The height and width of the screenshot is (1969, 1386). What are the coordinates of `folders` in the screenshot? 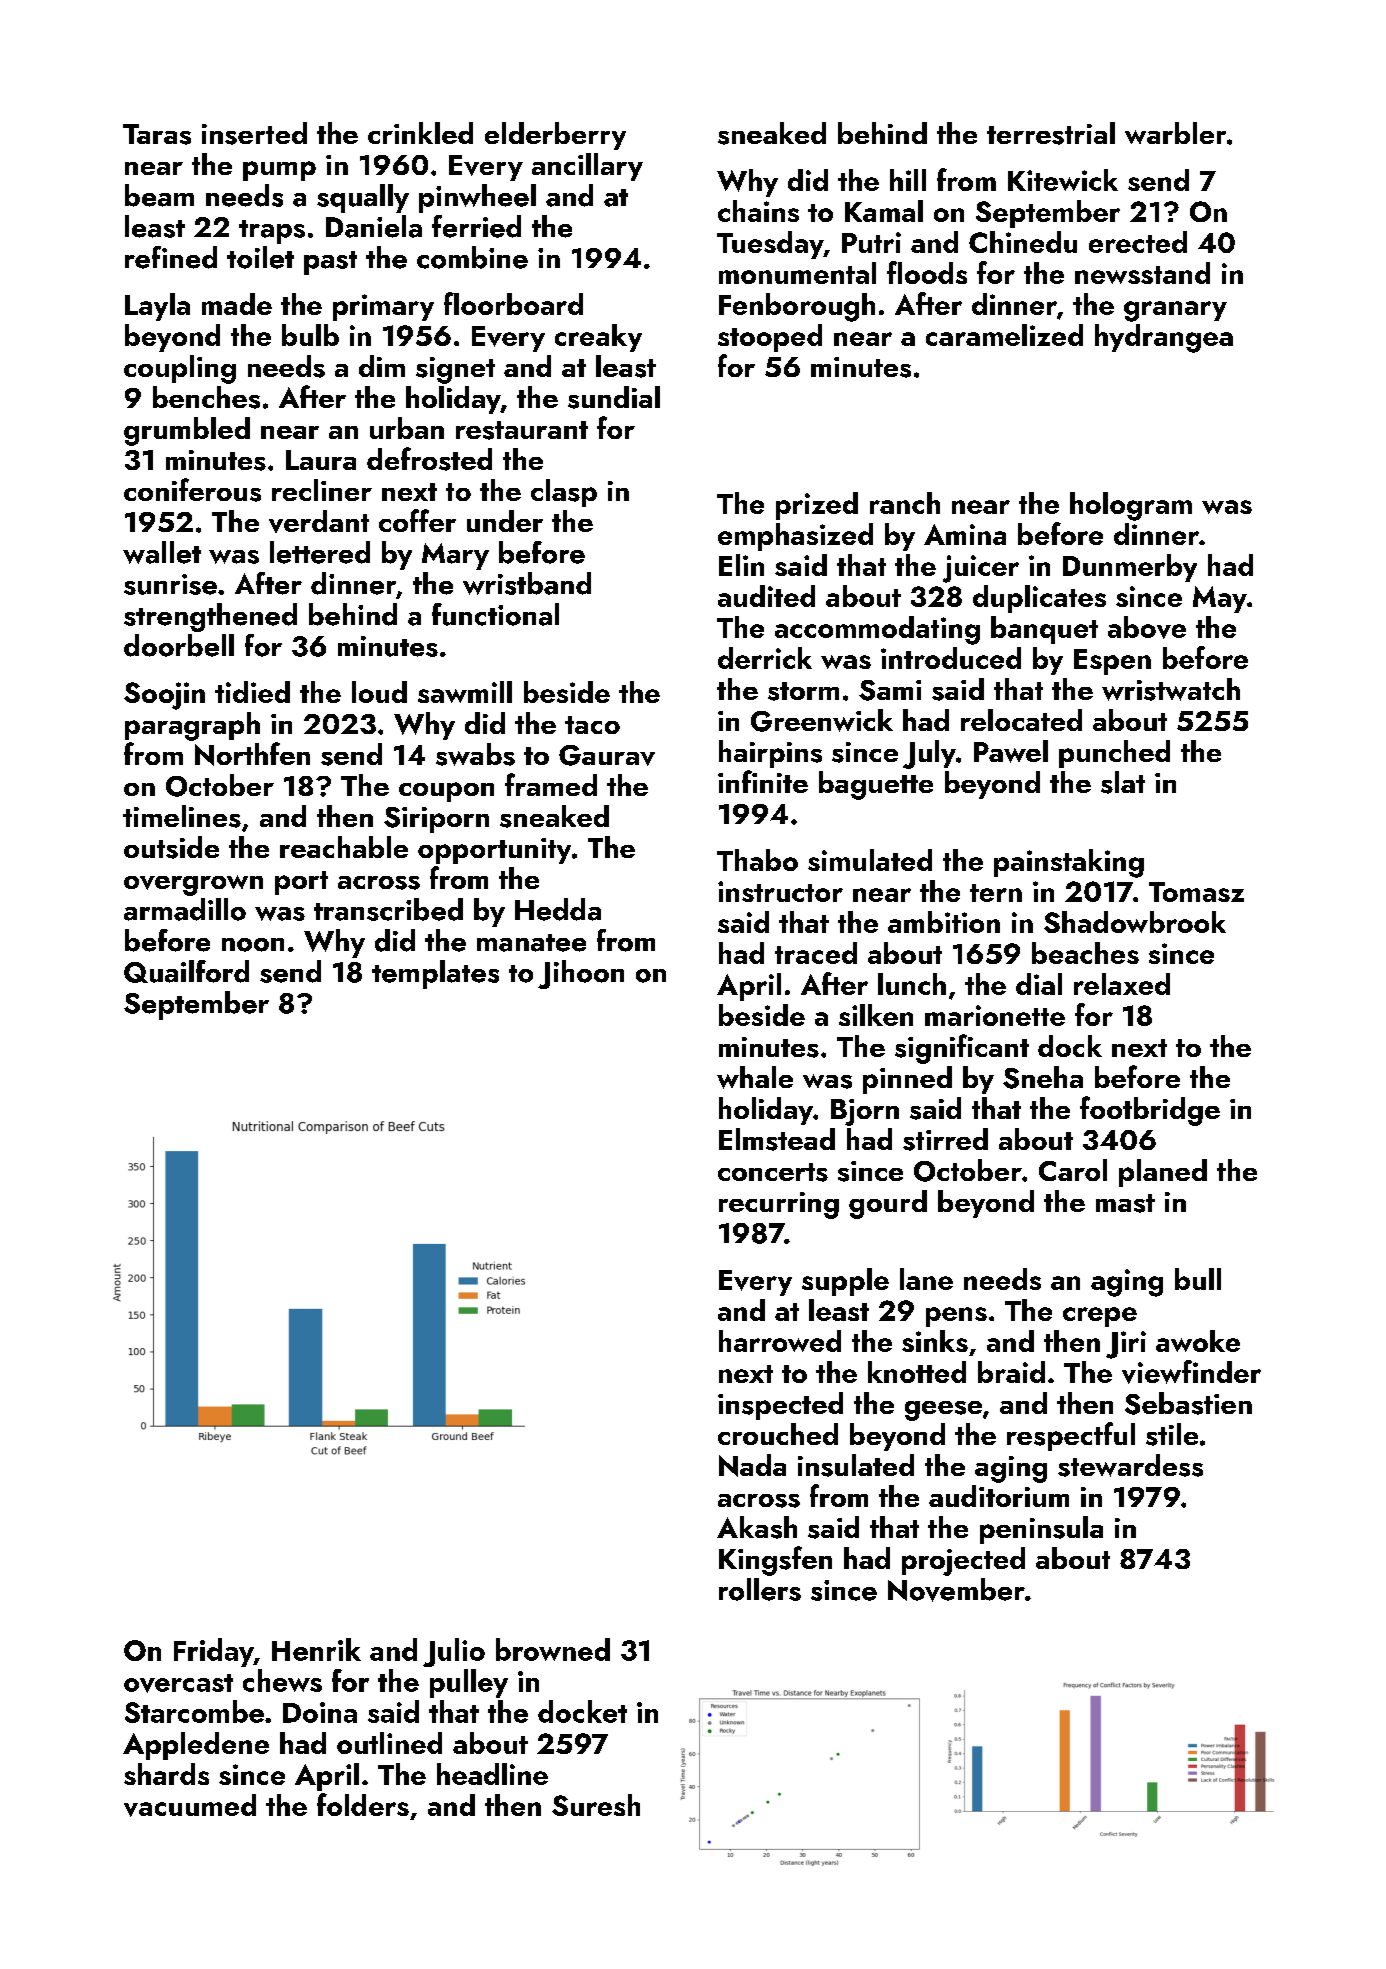 It's located at (363, 1804).
